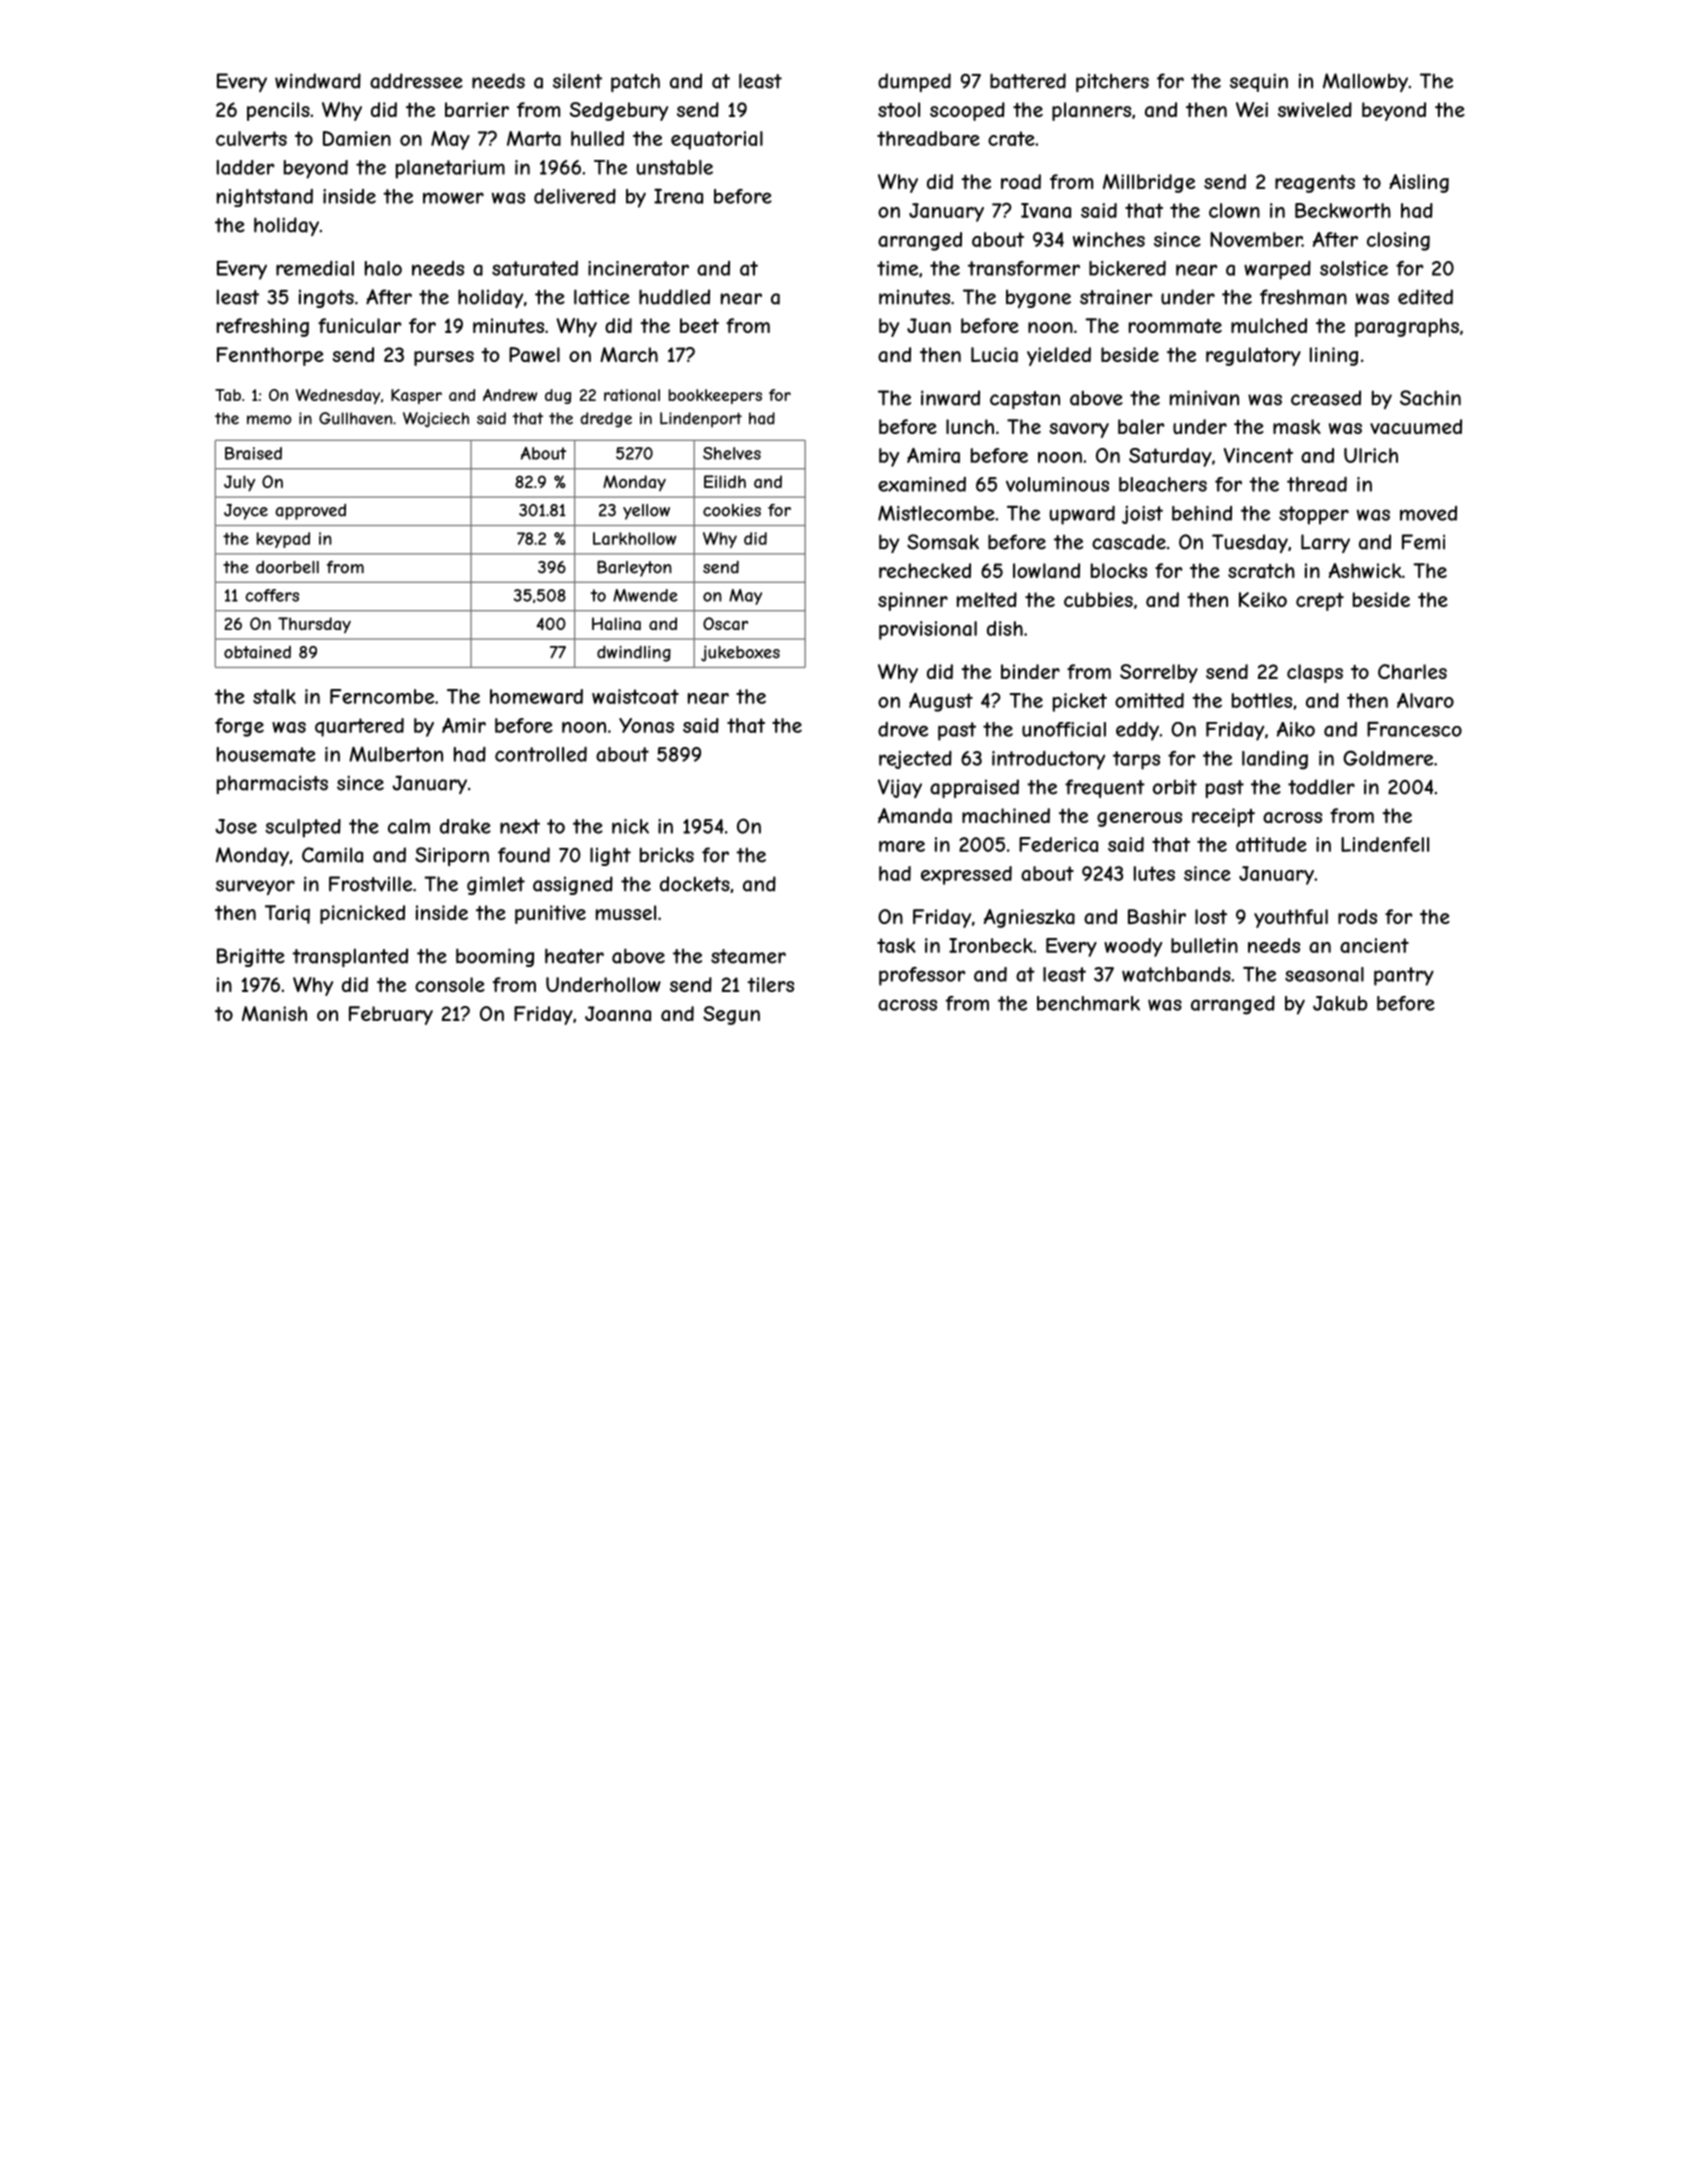 The image size is (1683, 2178). What do you see at coordinates (236, 826) in the page?
I see `Jose` at bounding box center [236, 826].
